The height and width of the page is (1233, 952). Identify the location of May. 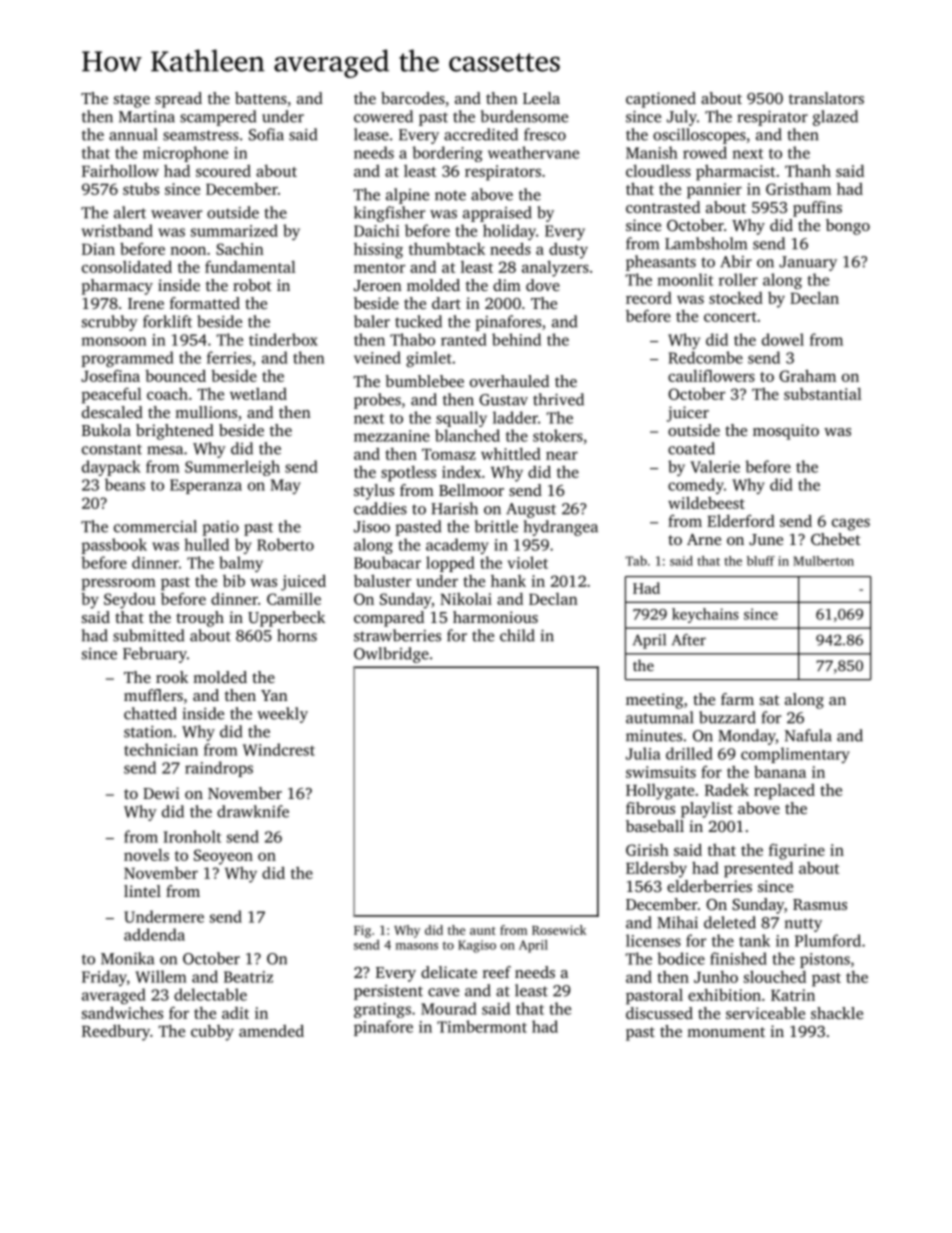
(285, 486).
